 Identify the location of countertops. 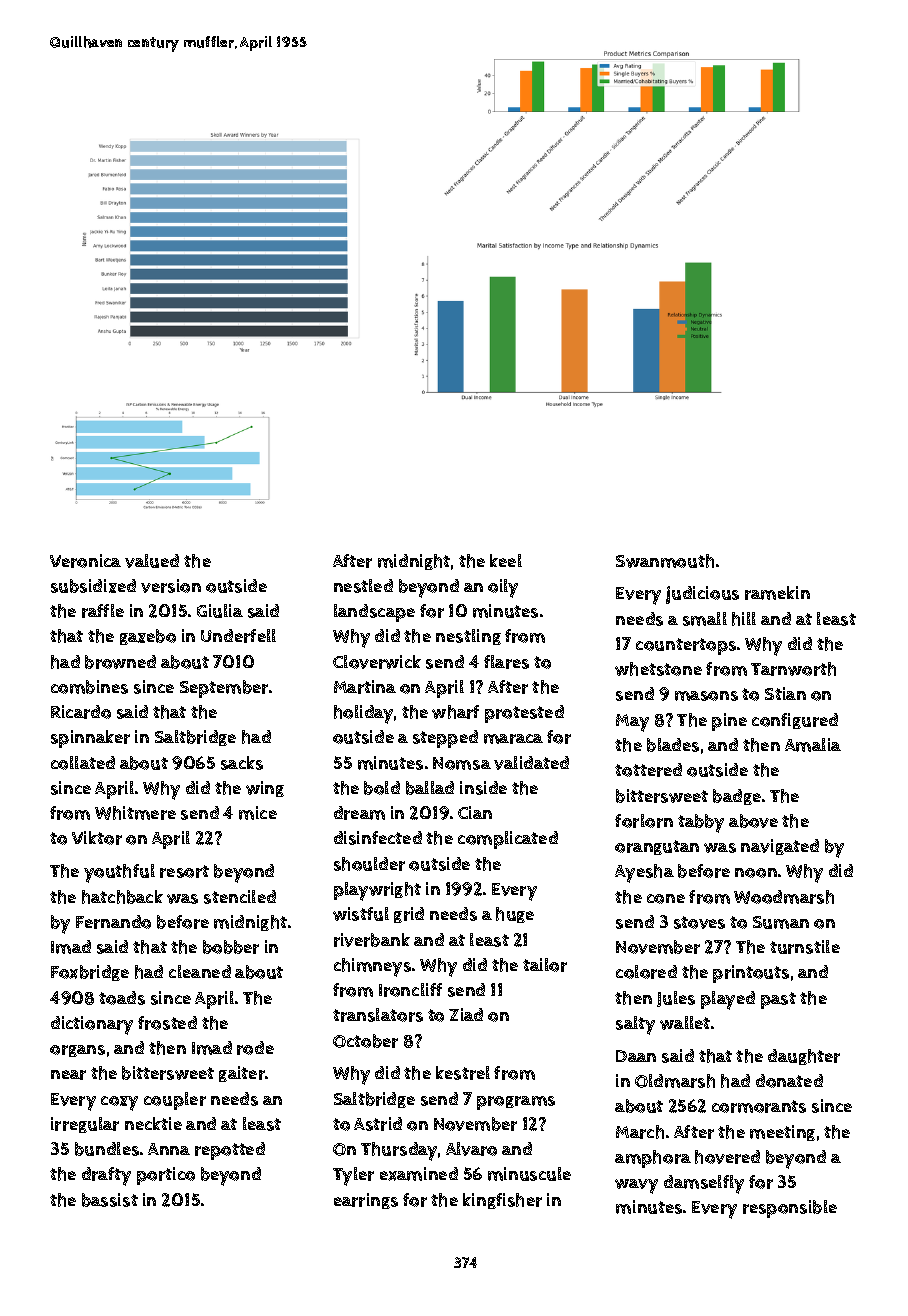
(686, 646).
